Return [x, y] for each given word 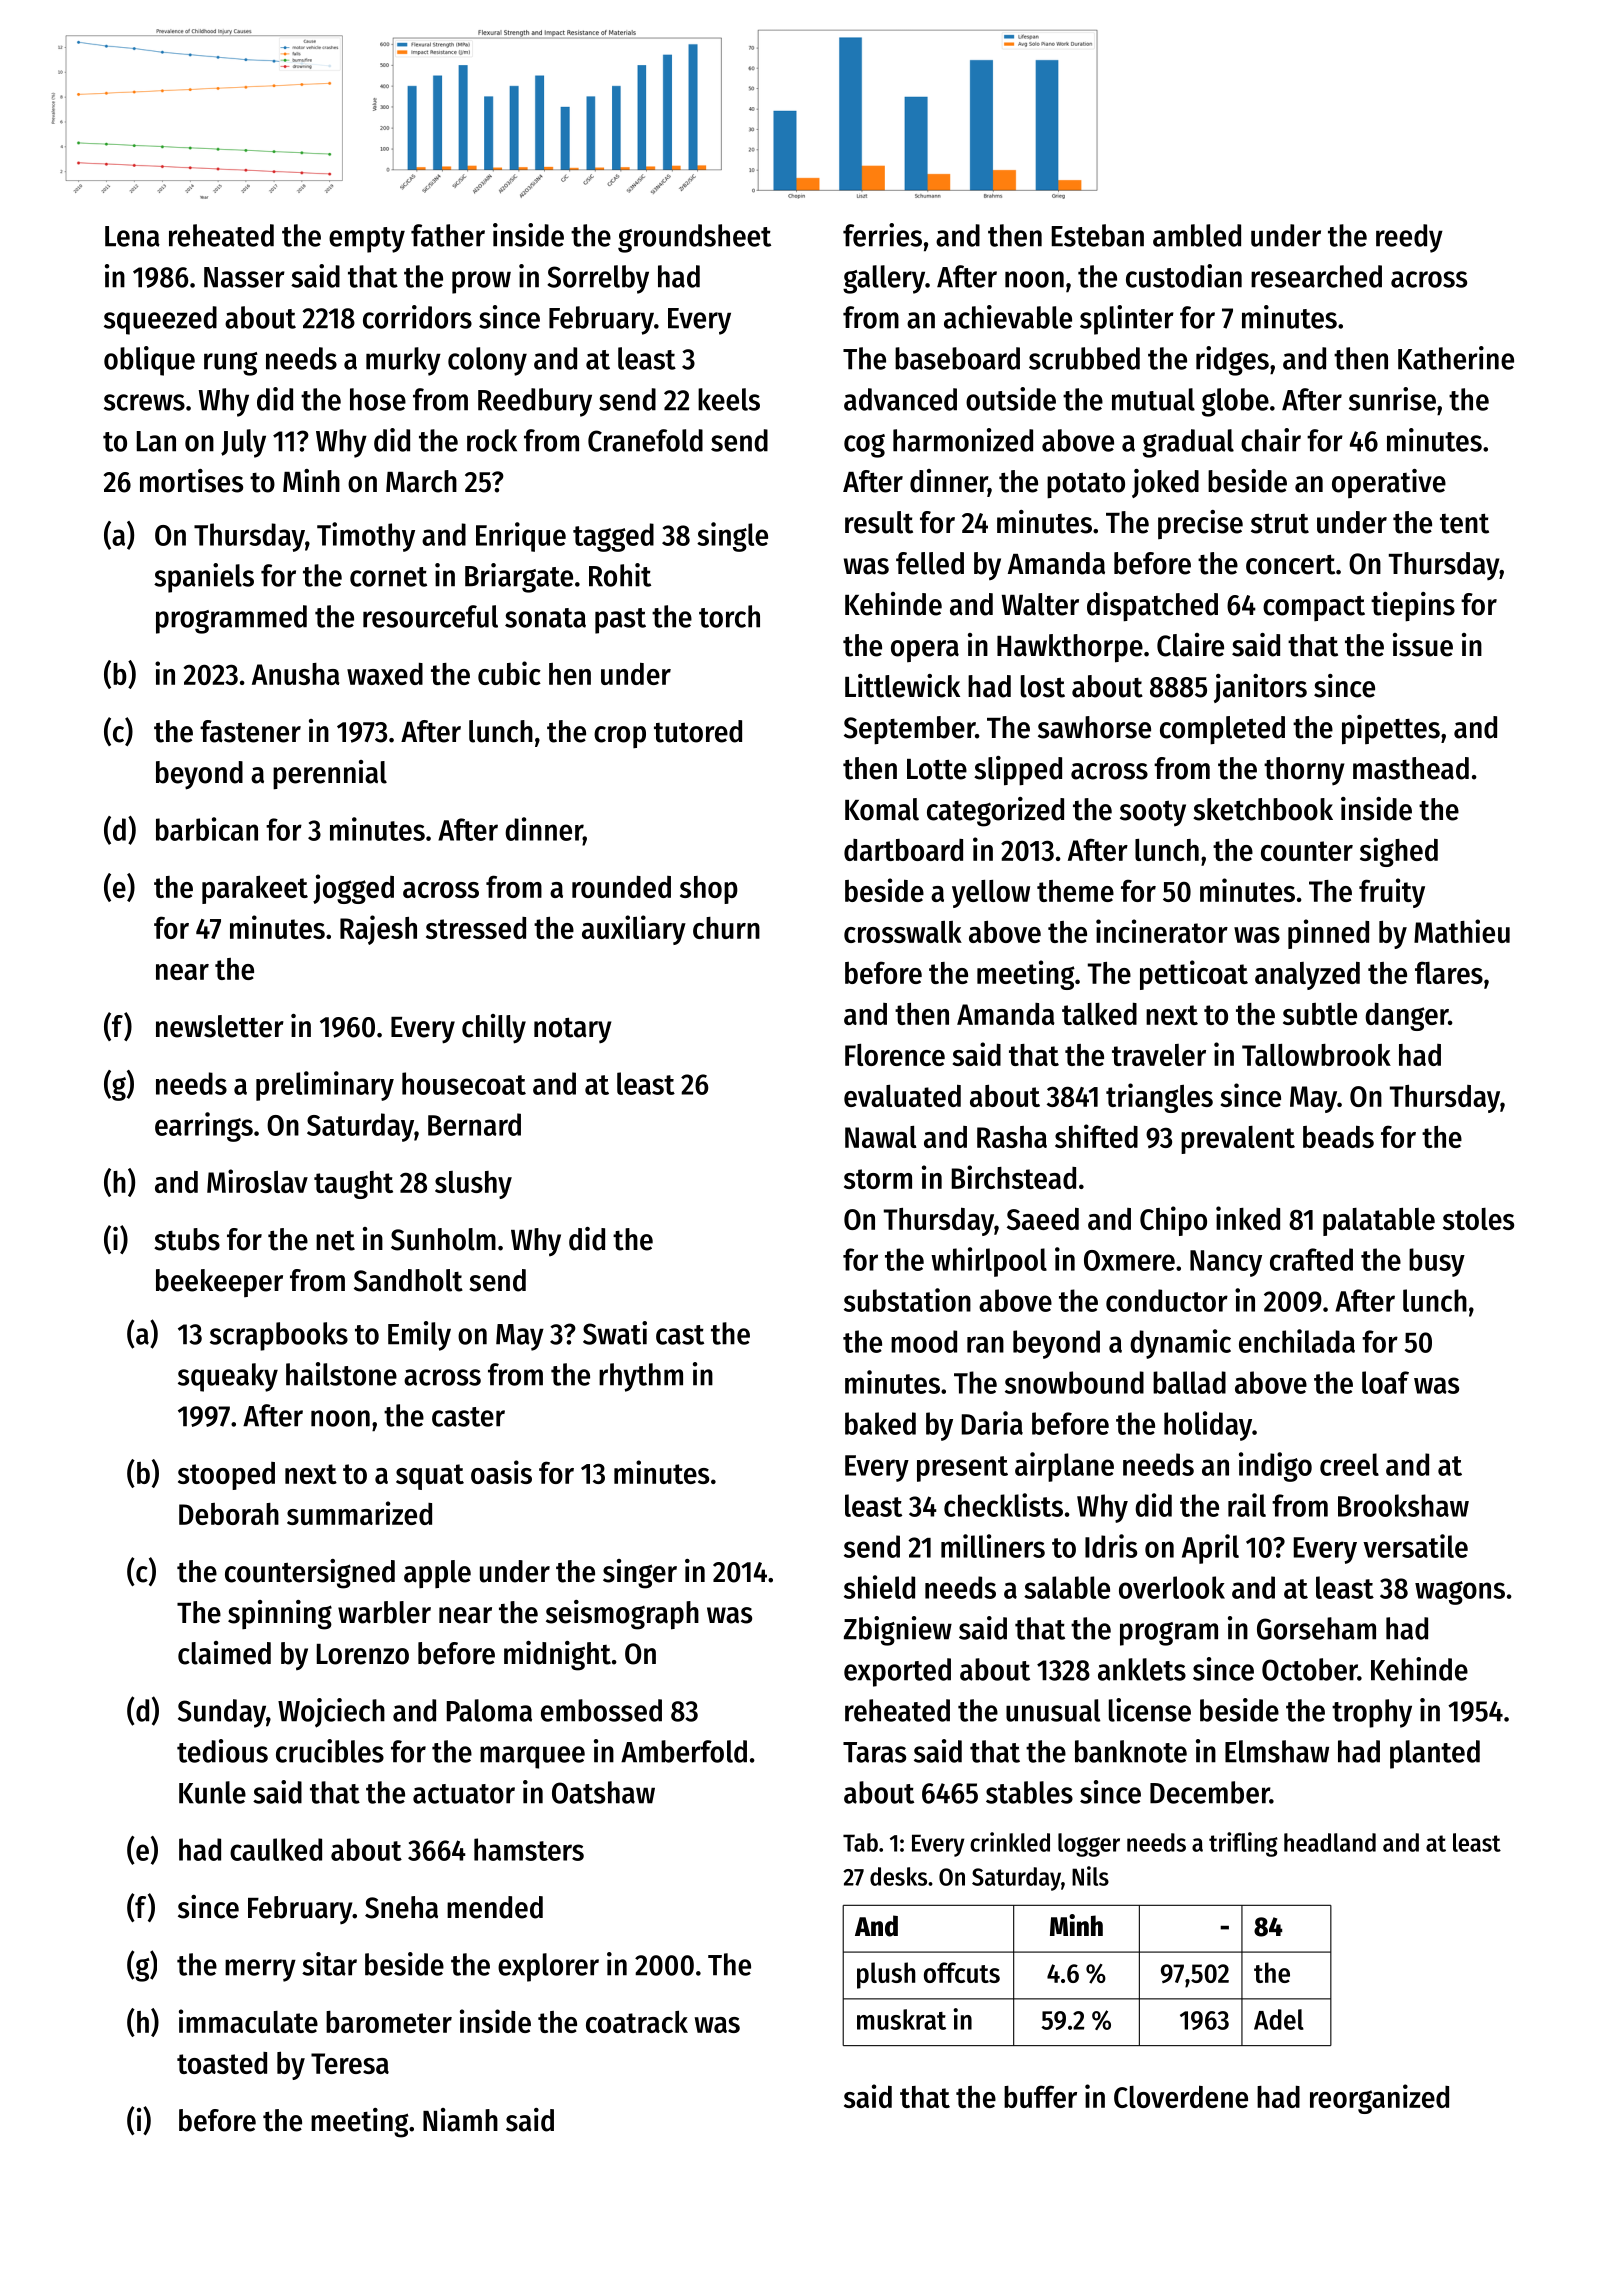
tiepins [1413, 607]
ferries [882, 235]
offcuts [962, 1972]
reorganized [1379, 2099]
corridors [417, 317]
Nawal [881, 1137]
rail [1247, 1505]
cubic [509, 673]
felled [930, 563]
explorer [548, 1967]
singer [640, 1574]
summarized [359, 1513]
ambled [1197, 235]
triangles [1159, 1098]
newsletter [220, 1026]
